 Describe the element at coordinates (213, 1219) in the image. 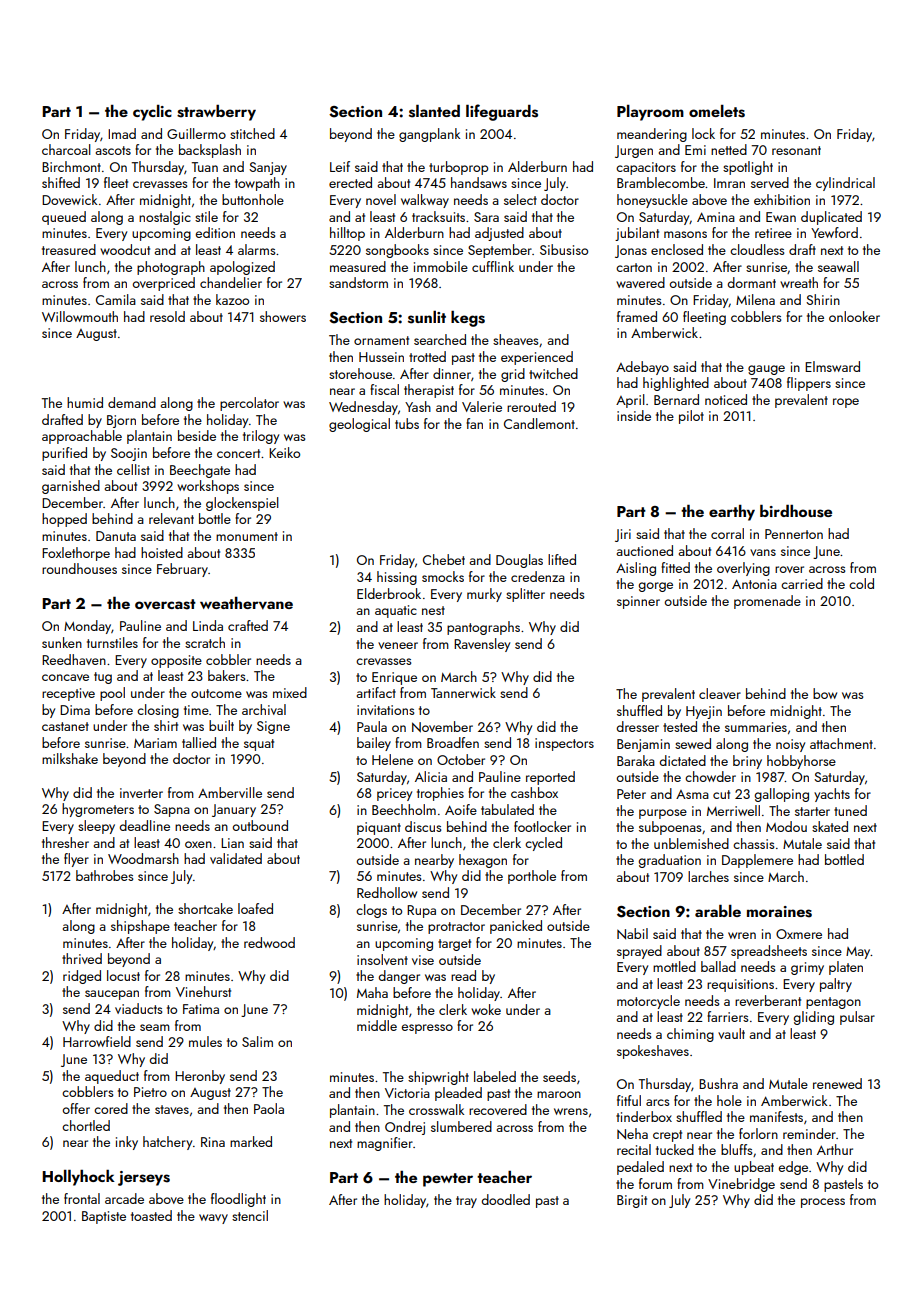

I see `wavy` at that location.
